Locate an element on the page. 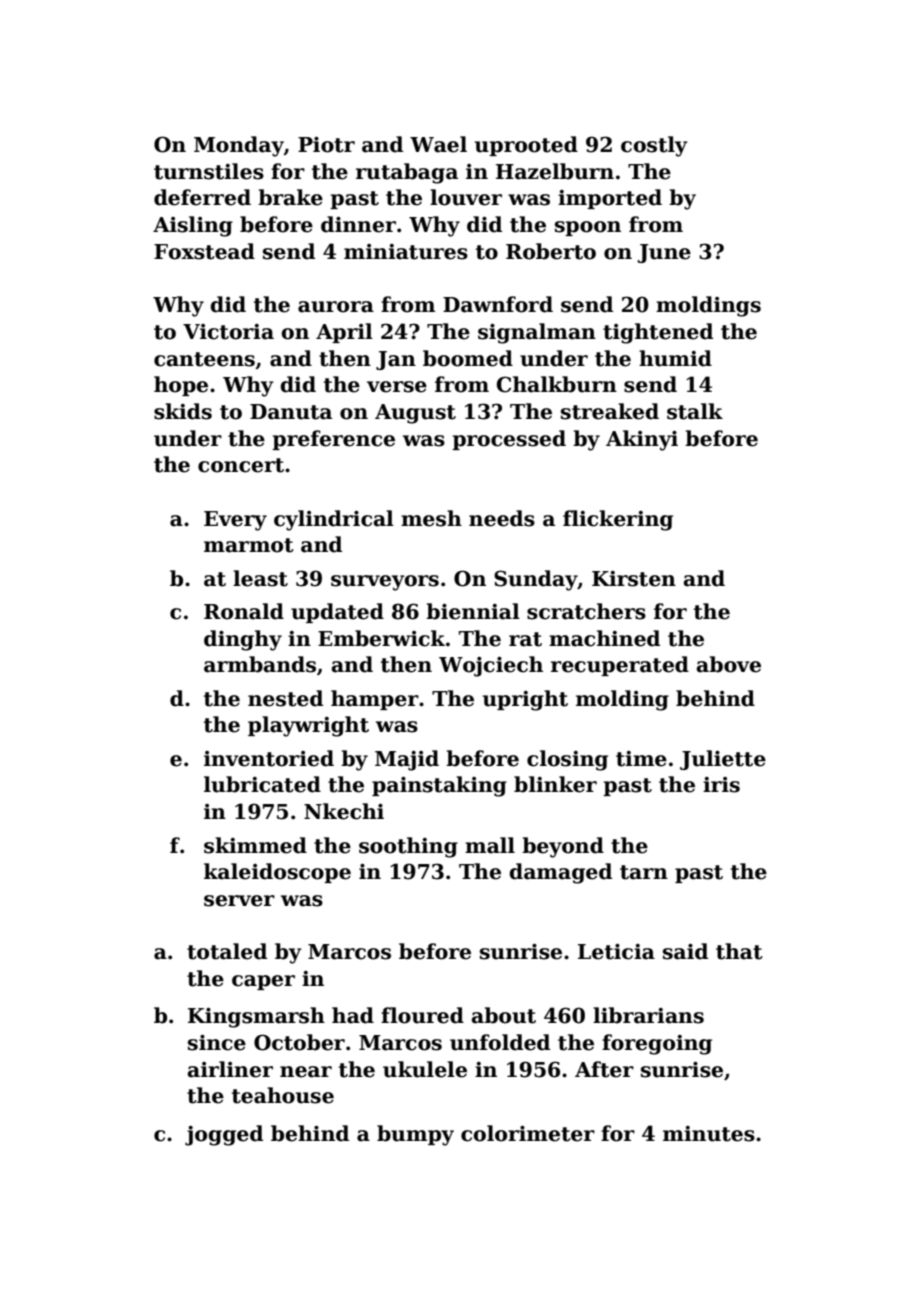 The height and width of the image is (1311, 924). tarn is located at coordinates (644, 872).
